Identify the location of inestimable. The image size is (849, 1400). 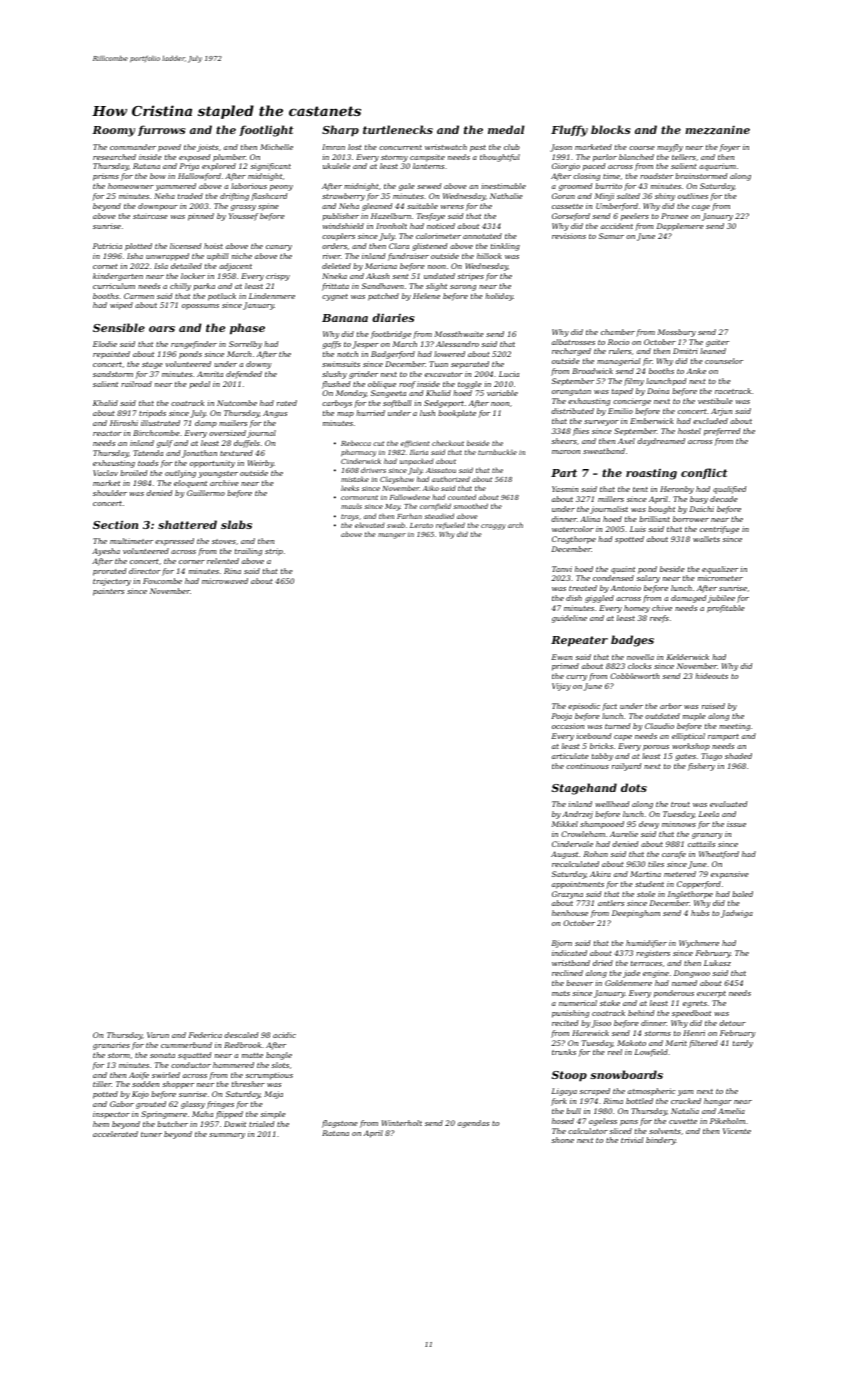
(503, 186).
